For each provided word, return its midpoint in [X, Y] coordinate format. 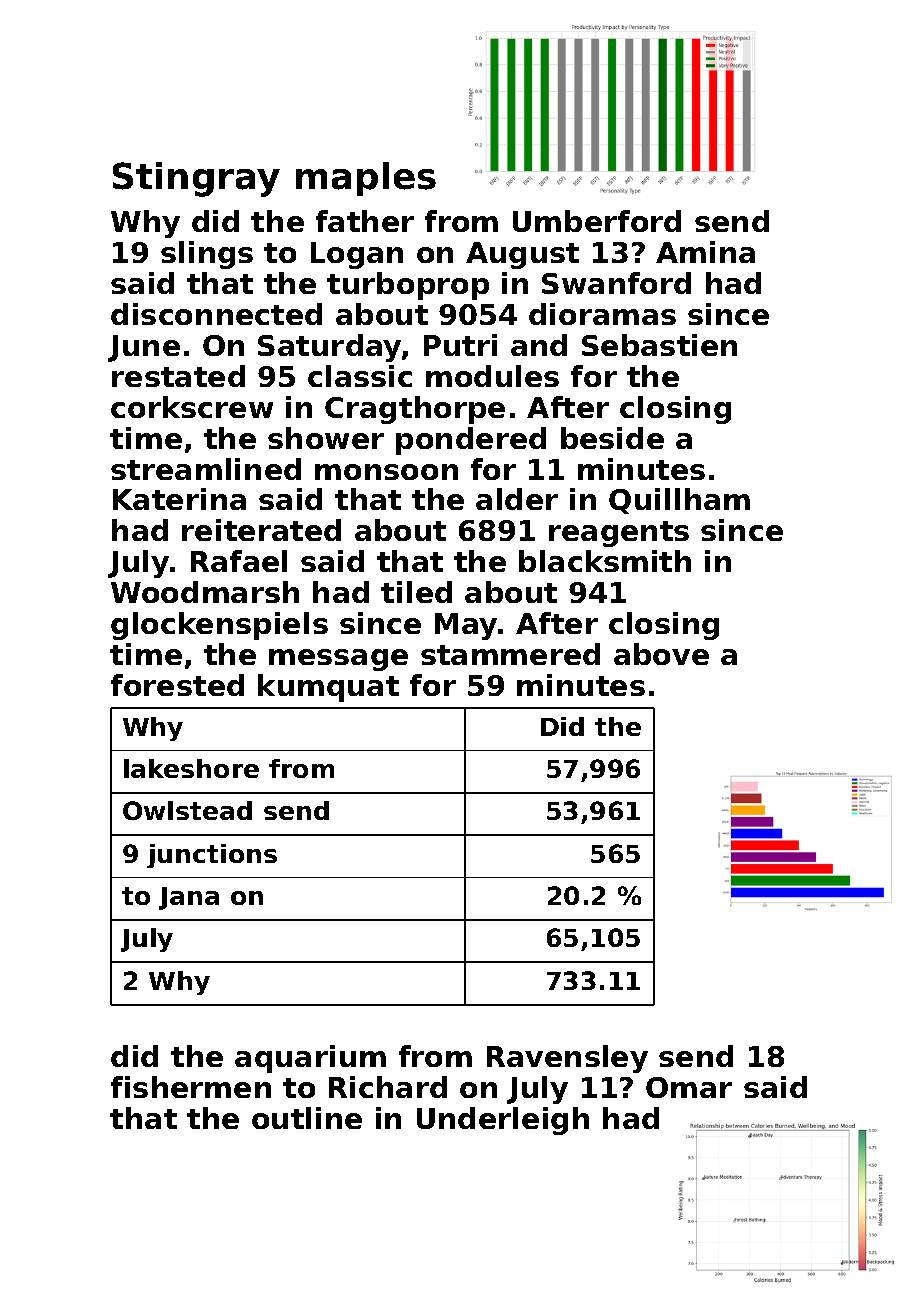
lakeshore [191, 768]
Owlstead [187, 810]
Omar [689, 1087]
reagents [619, 534]
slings [207, 255]
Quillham [679, 501]
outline [307, 1118]
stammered [510, 654]
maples [366, 179]
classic [360, 376]
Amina [705, 252]
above [661, 654]
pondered [471, 441]
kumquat [328, 688]
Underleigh [503, 1121]
